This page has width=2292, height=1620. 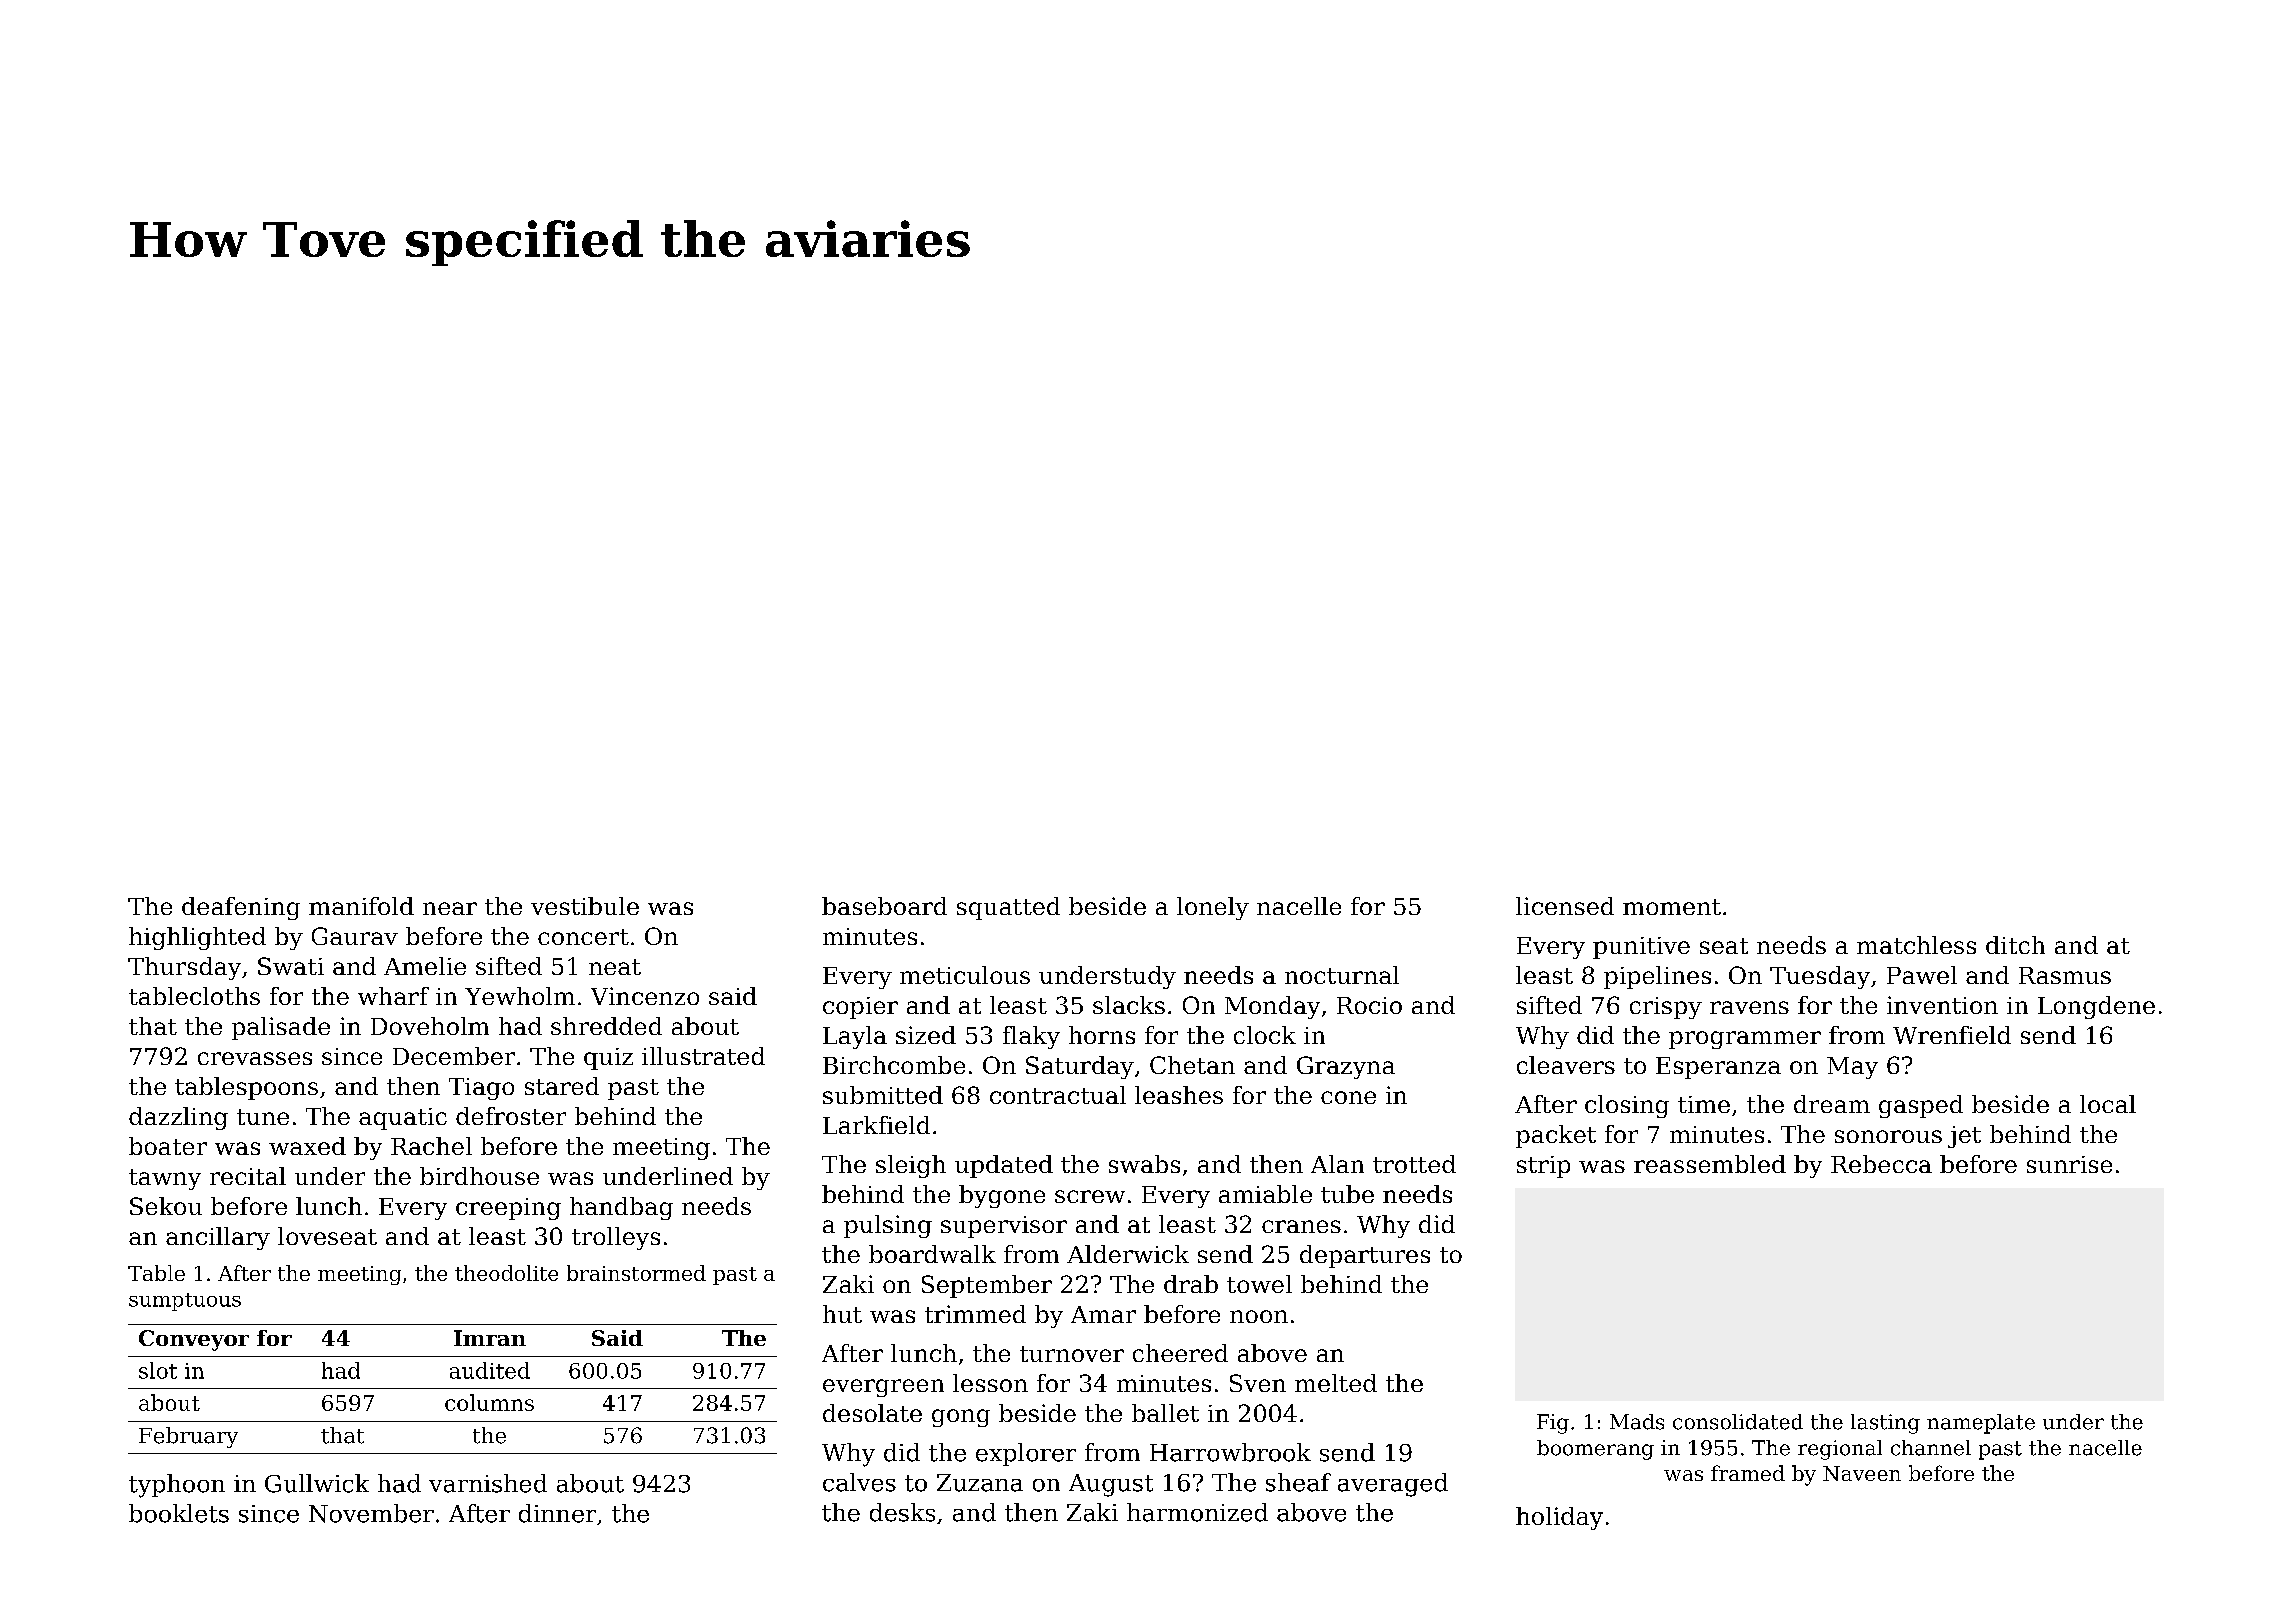 I want to click on trolleys, so click(x=616, y=1238).
